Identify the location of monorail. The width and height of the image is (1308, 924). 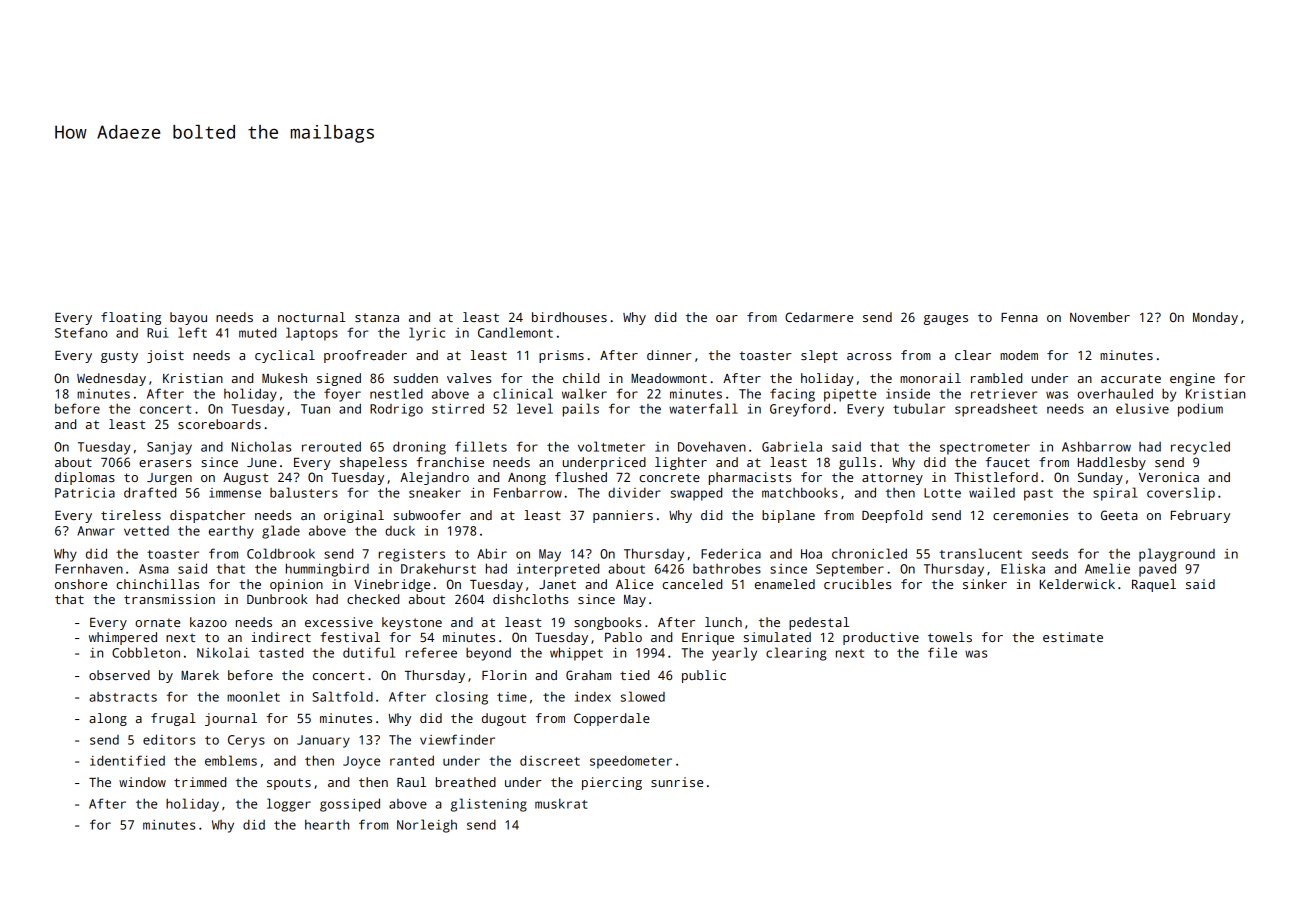
(930, 378).
